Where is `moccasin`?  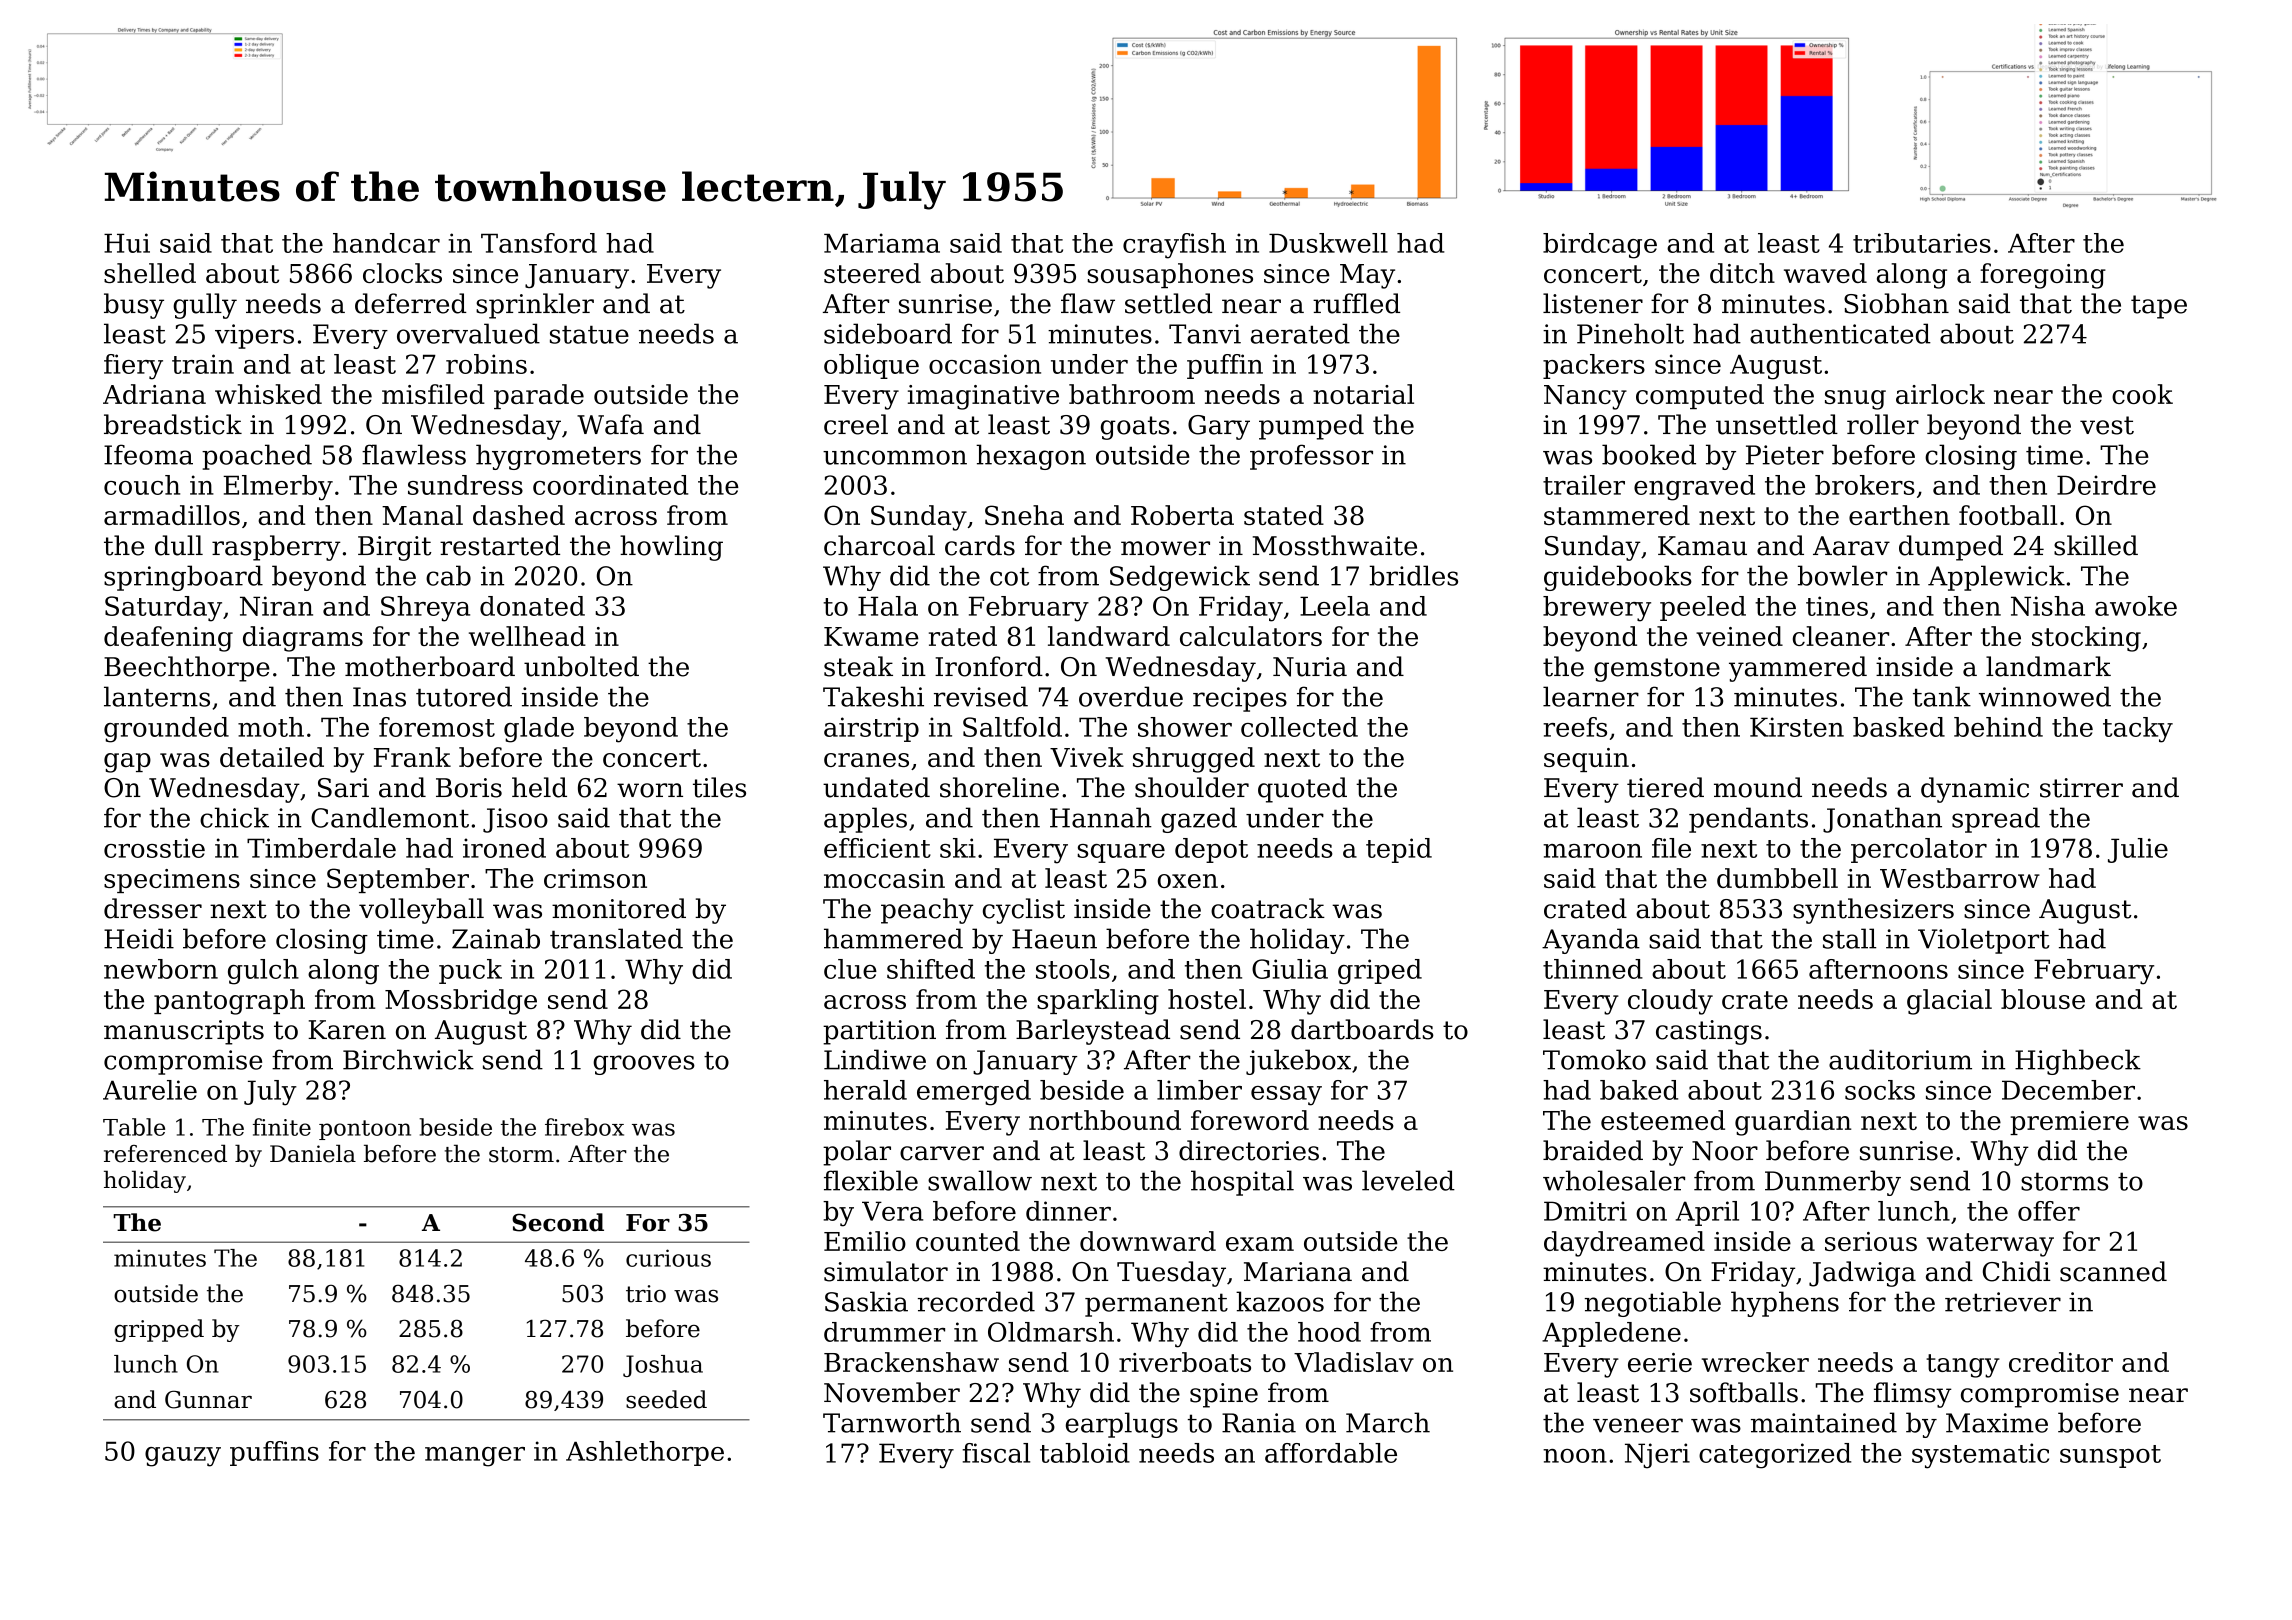 moccasin is located at coordinates (884, 878).
